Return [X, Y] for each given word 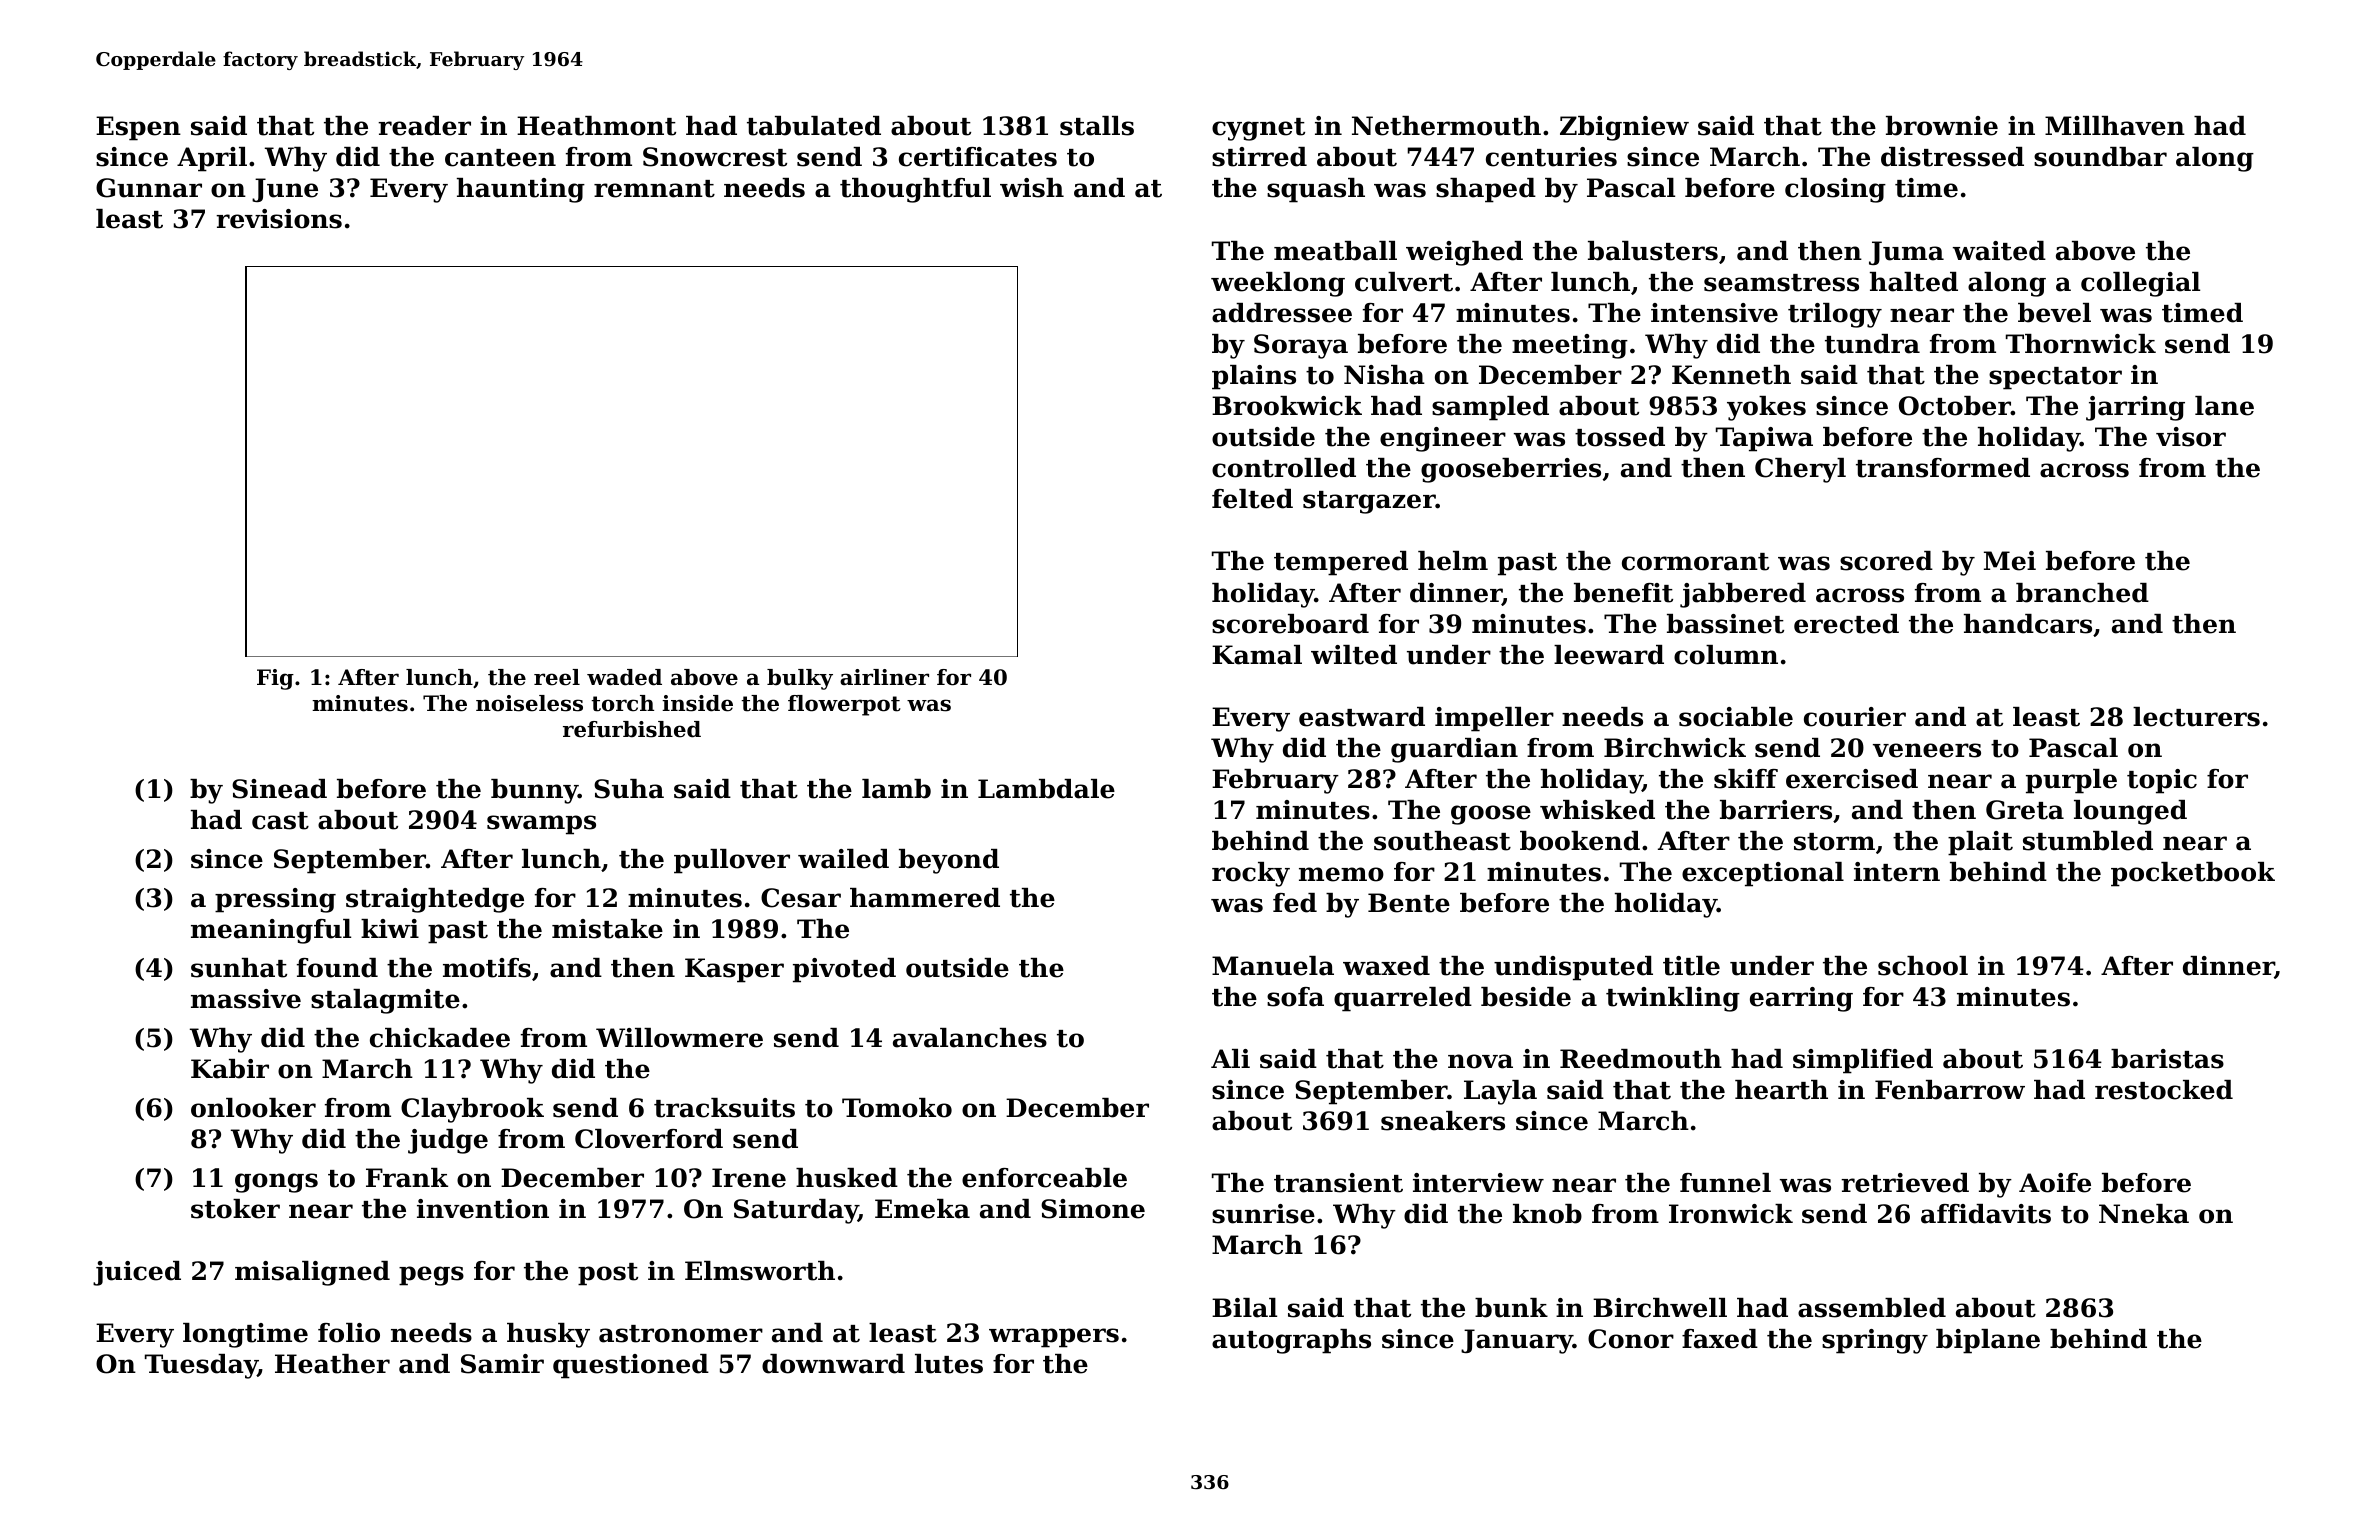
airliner [884, 677]
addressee [1282, 313]
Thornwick [2081, 344]
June [285, 190]
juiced [137, 1273]
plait [1980, 843]
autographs [1291, 1341]
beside [1526, 997]
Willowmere [679, 1038]
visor [2191, 437]
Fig [275, 679]
